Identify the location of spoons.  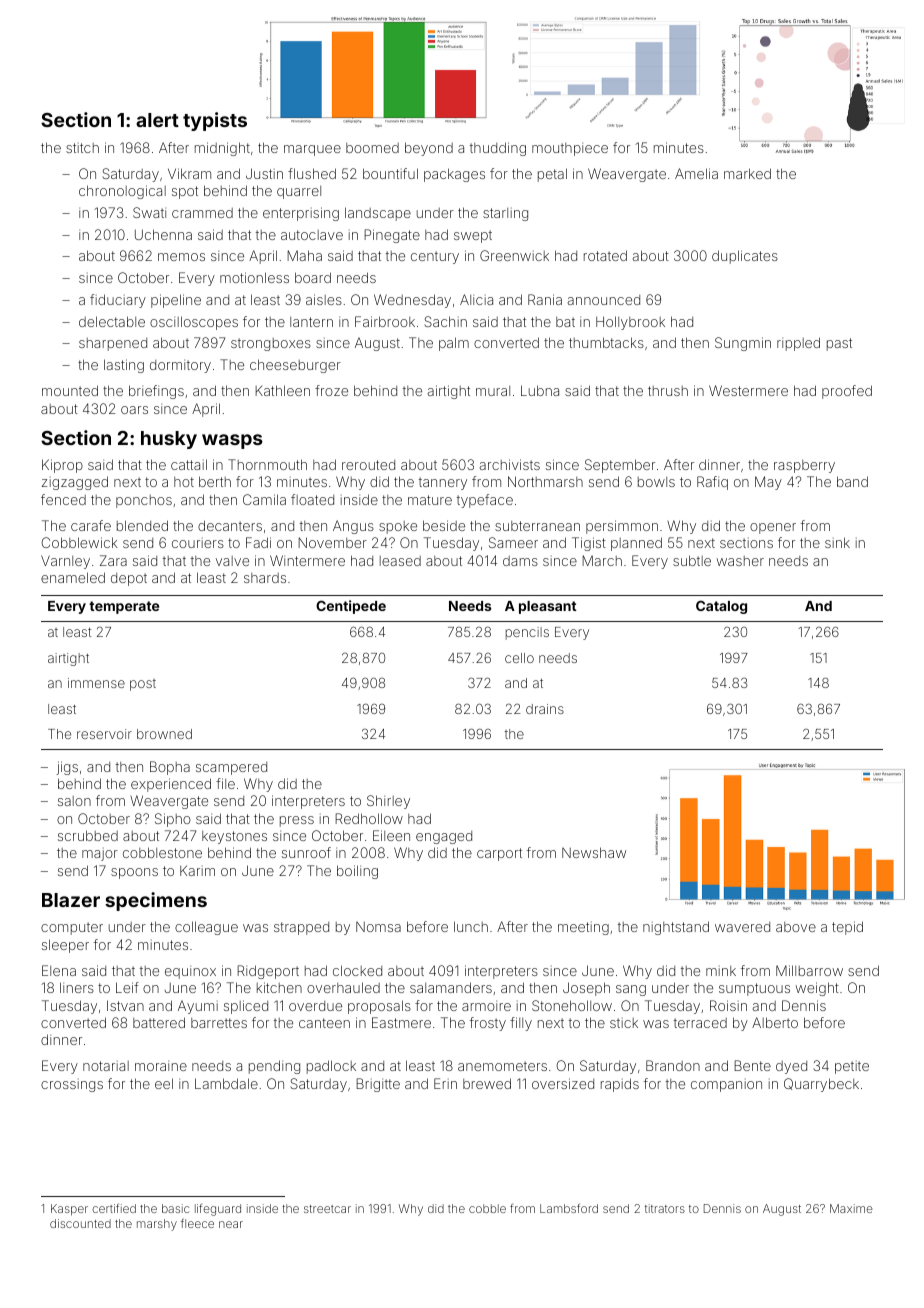
(134, 873).
